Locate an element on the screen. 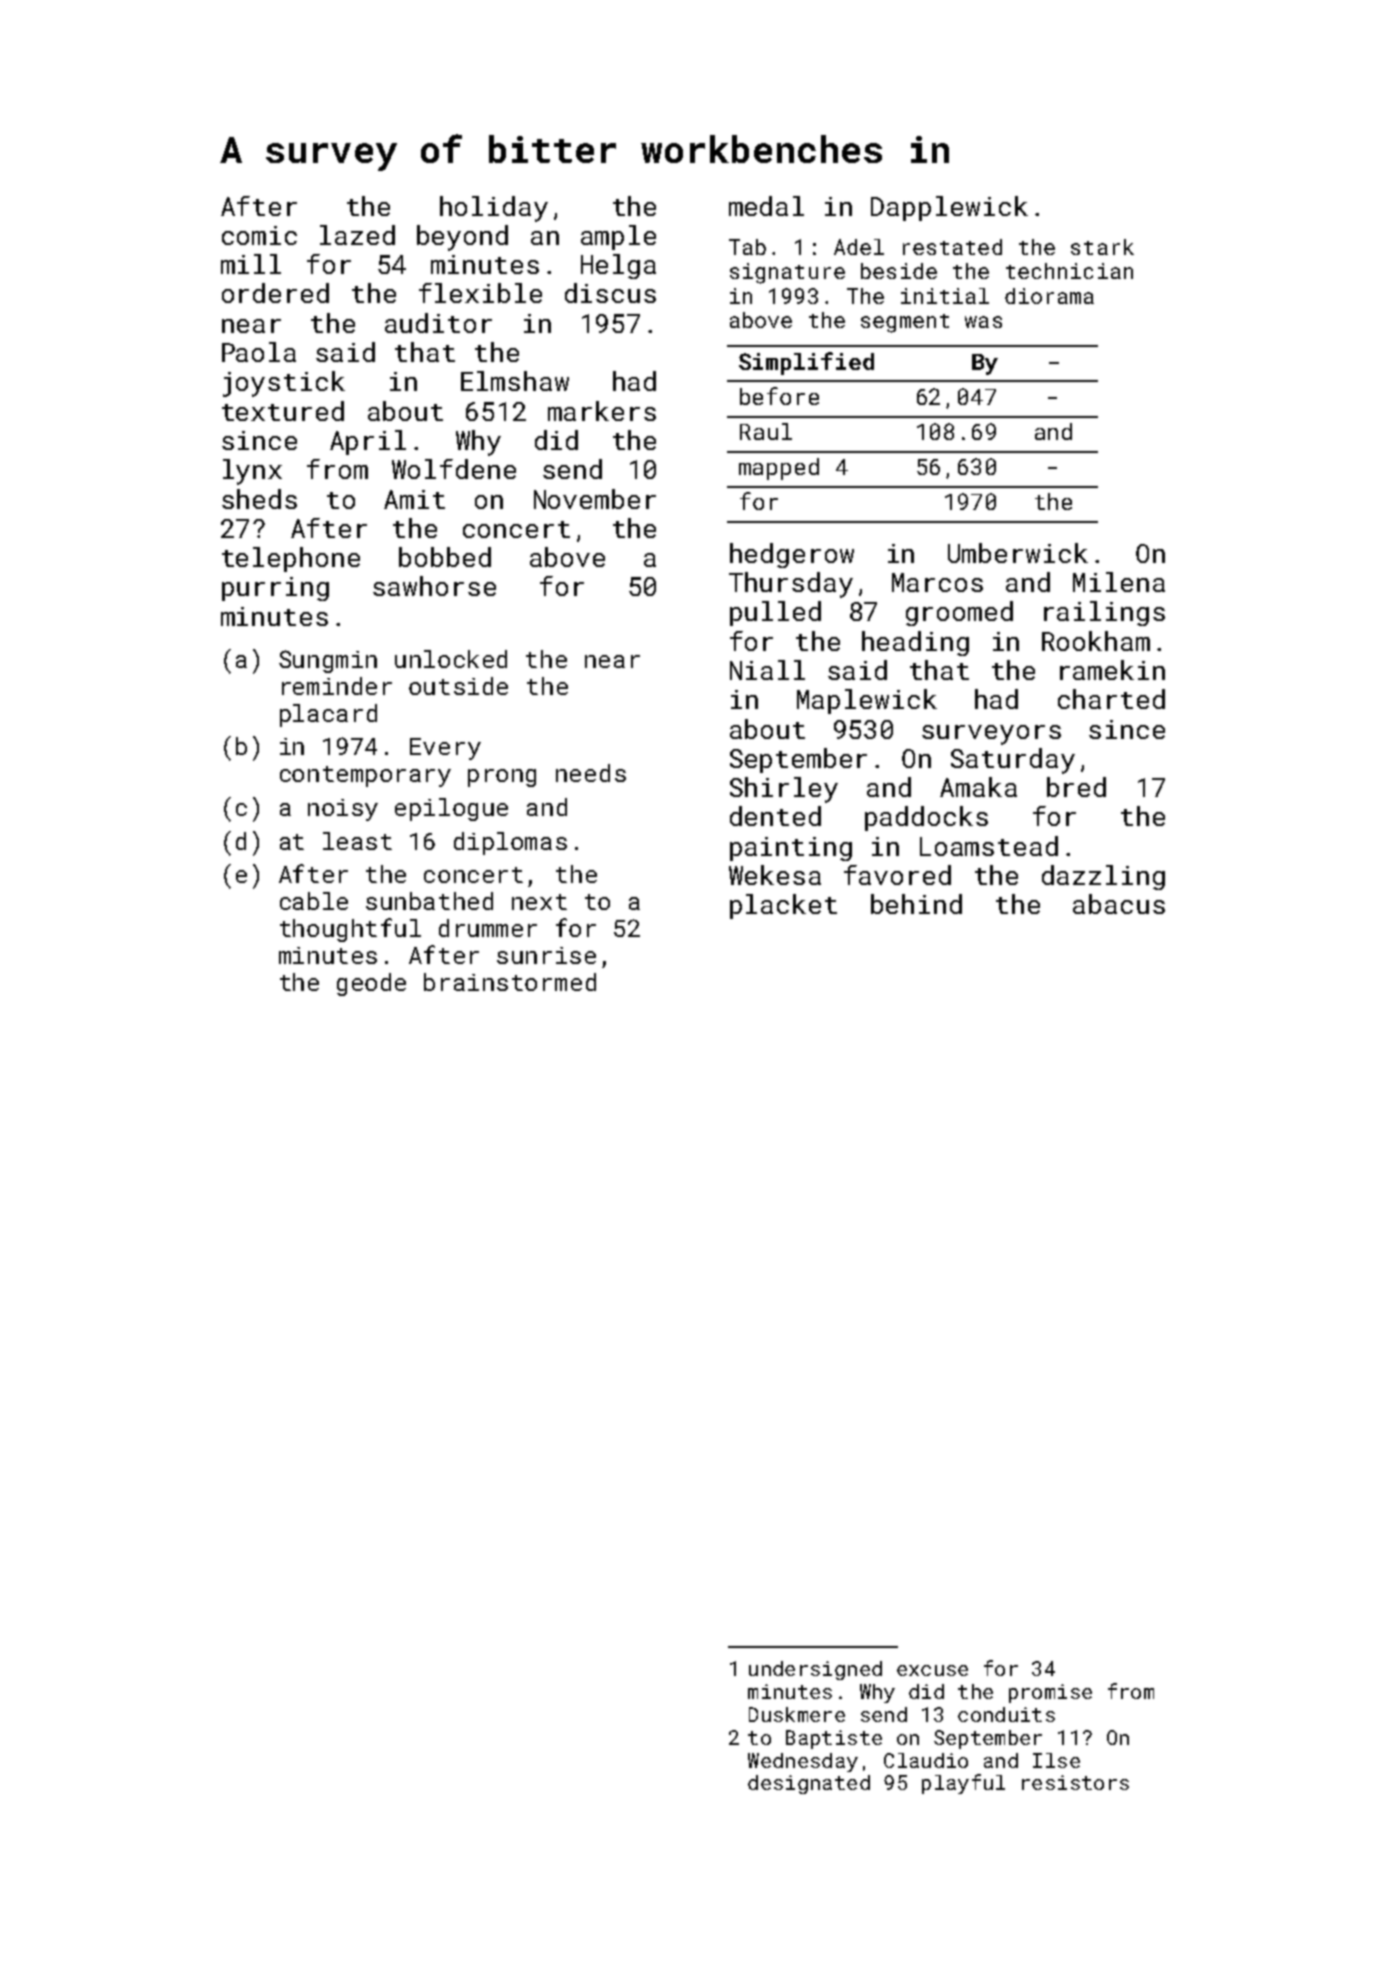 The height and width of the screenshot is (1969, 1386). Saturday is located at coordinates (1013, 761).
